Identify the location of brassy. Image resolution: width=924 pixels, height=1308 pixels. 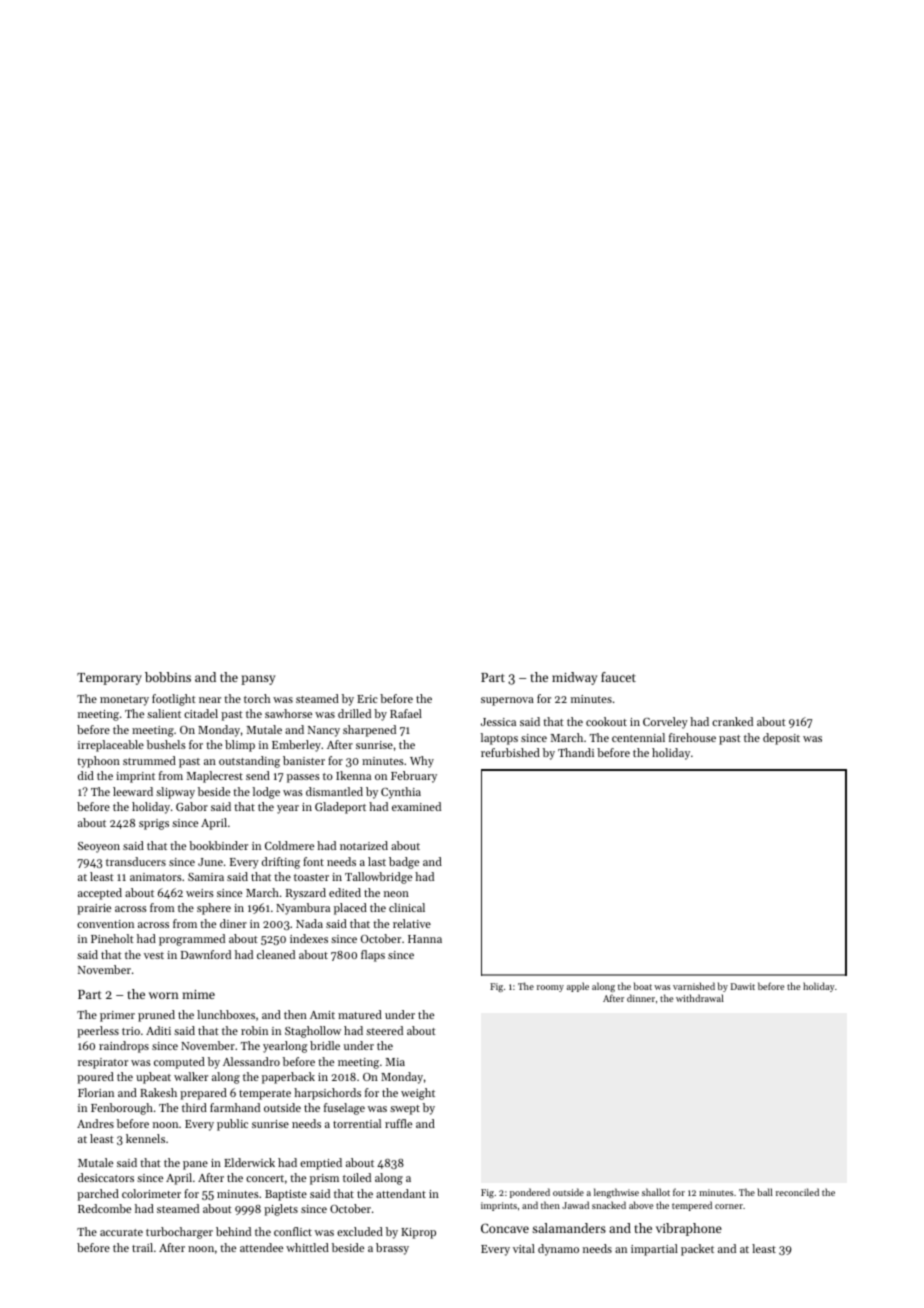
(392, 1249).
